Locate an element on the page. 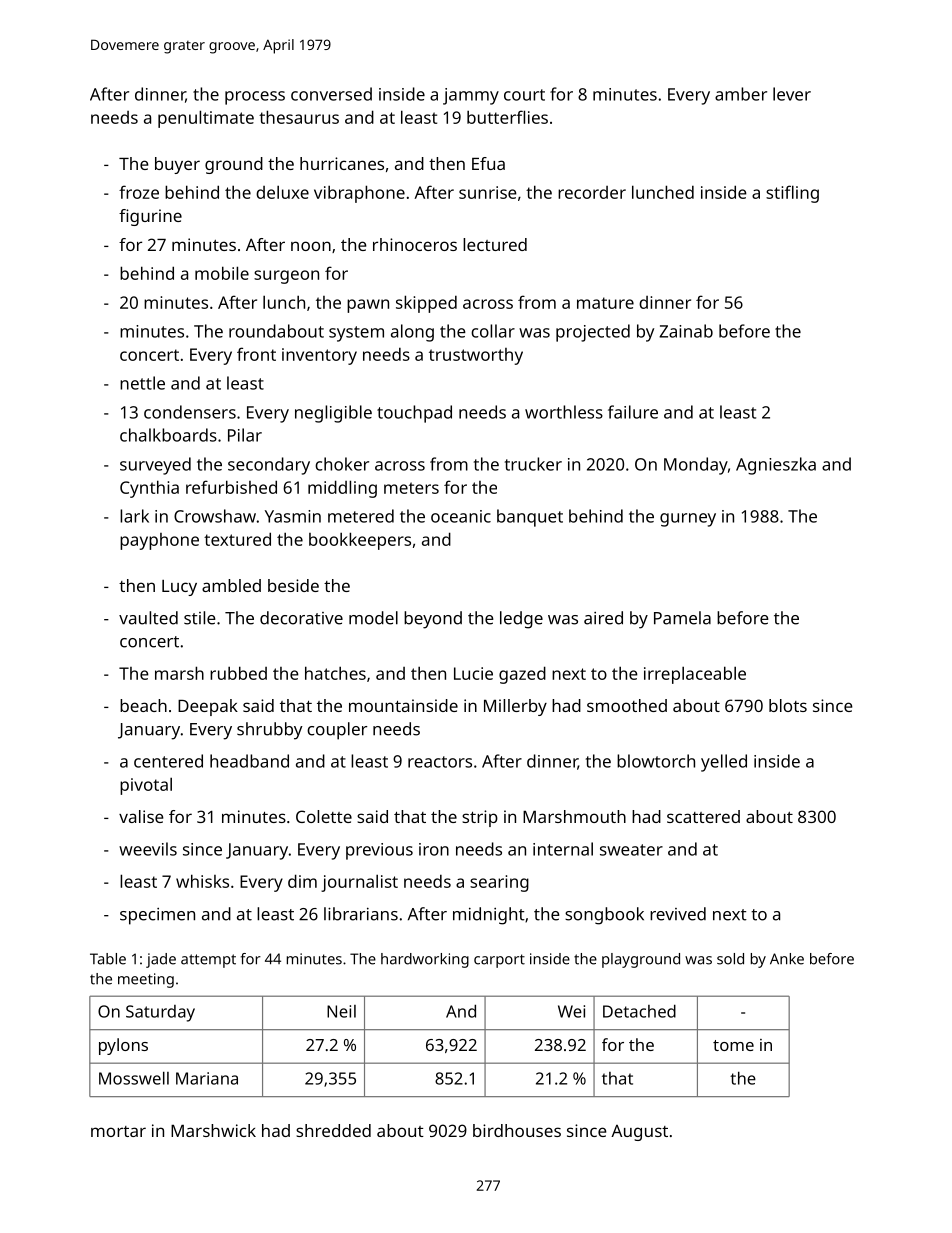  yelled is located at coordinates (724, 763).
